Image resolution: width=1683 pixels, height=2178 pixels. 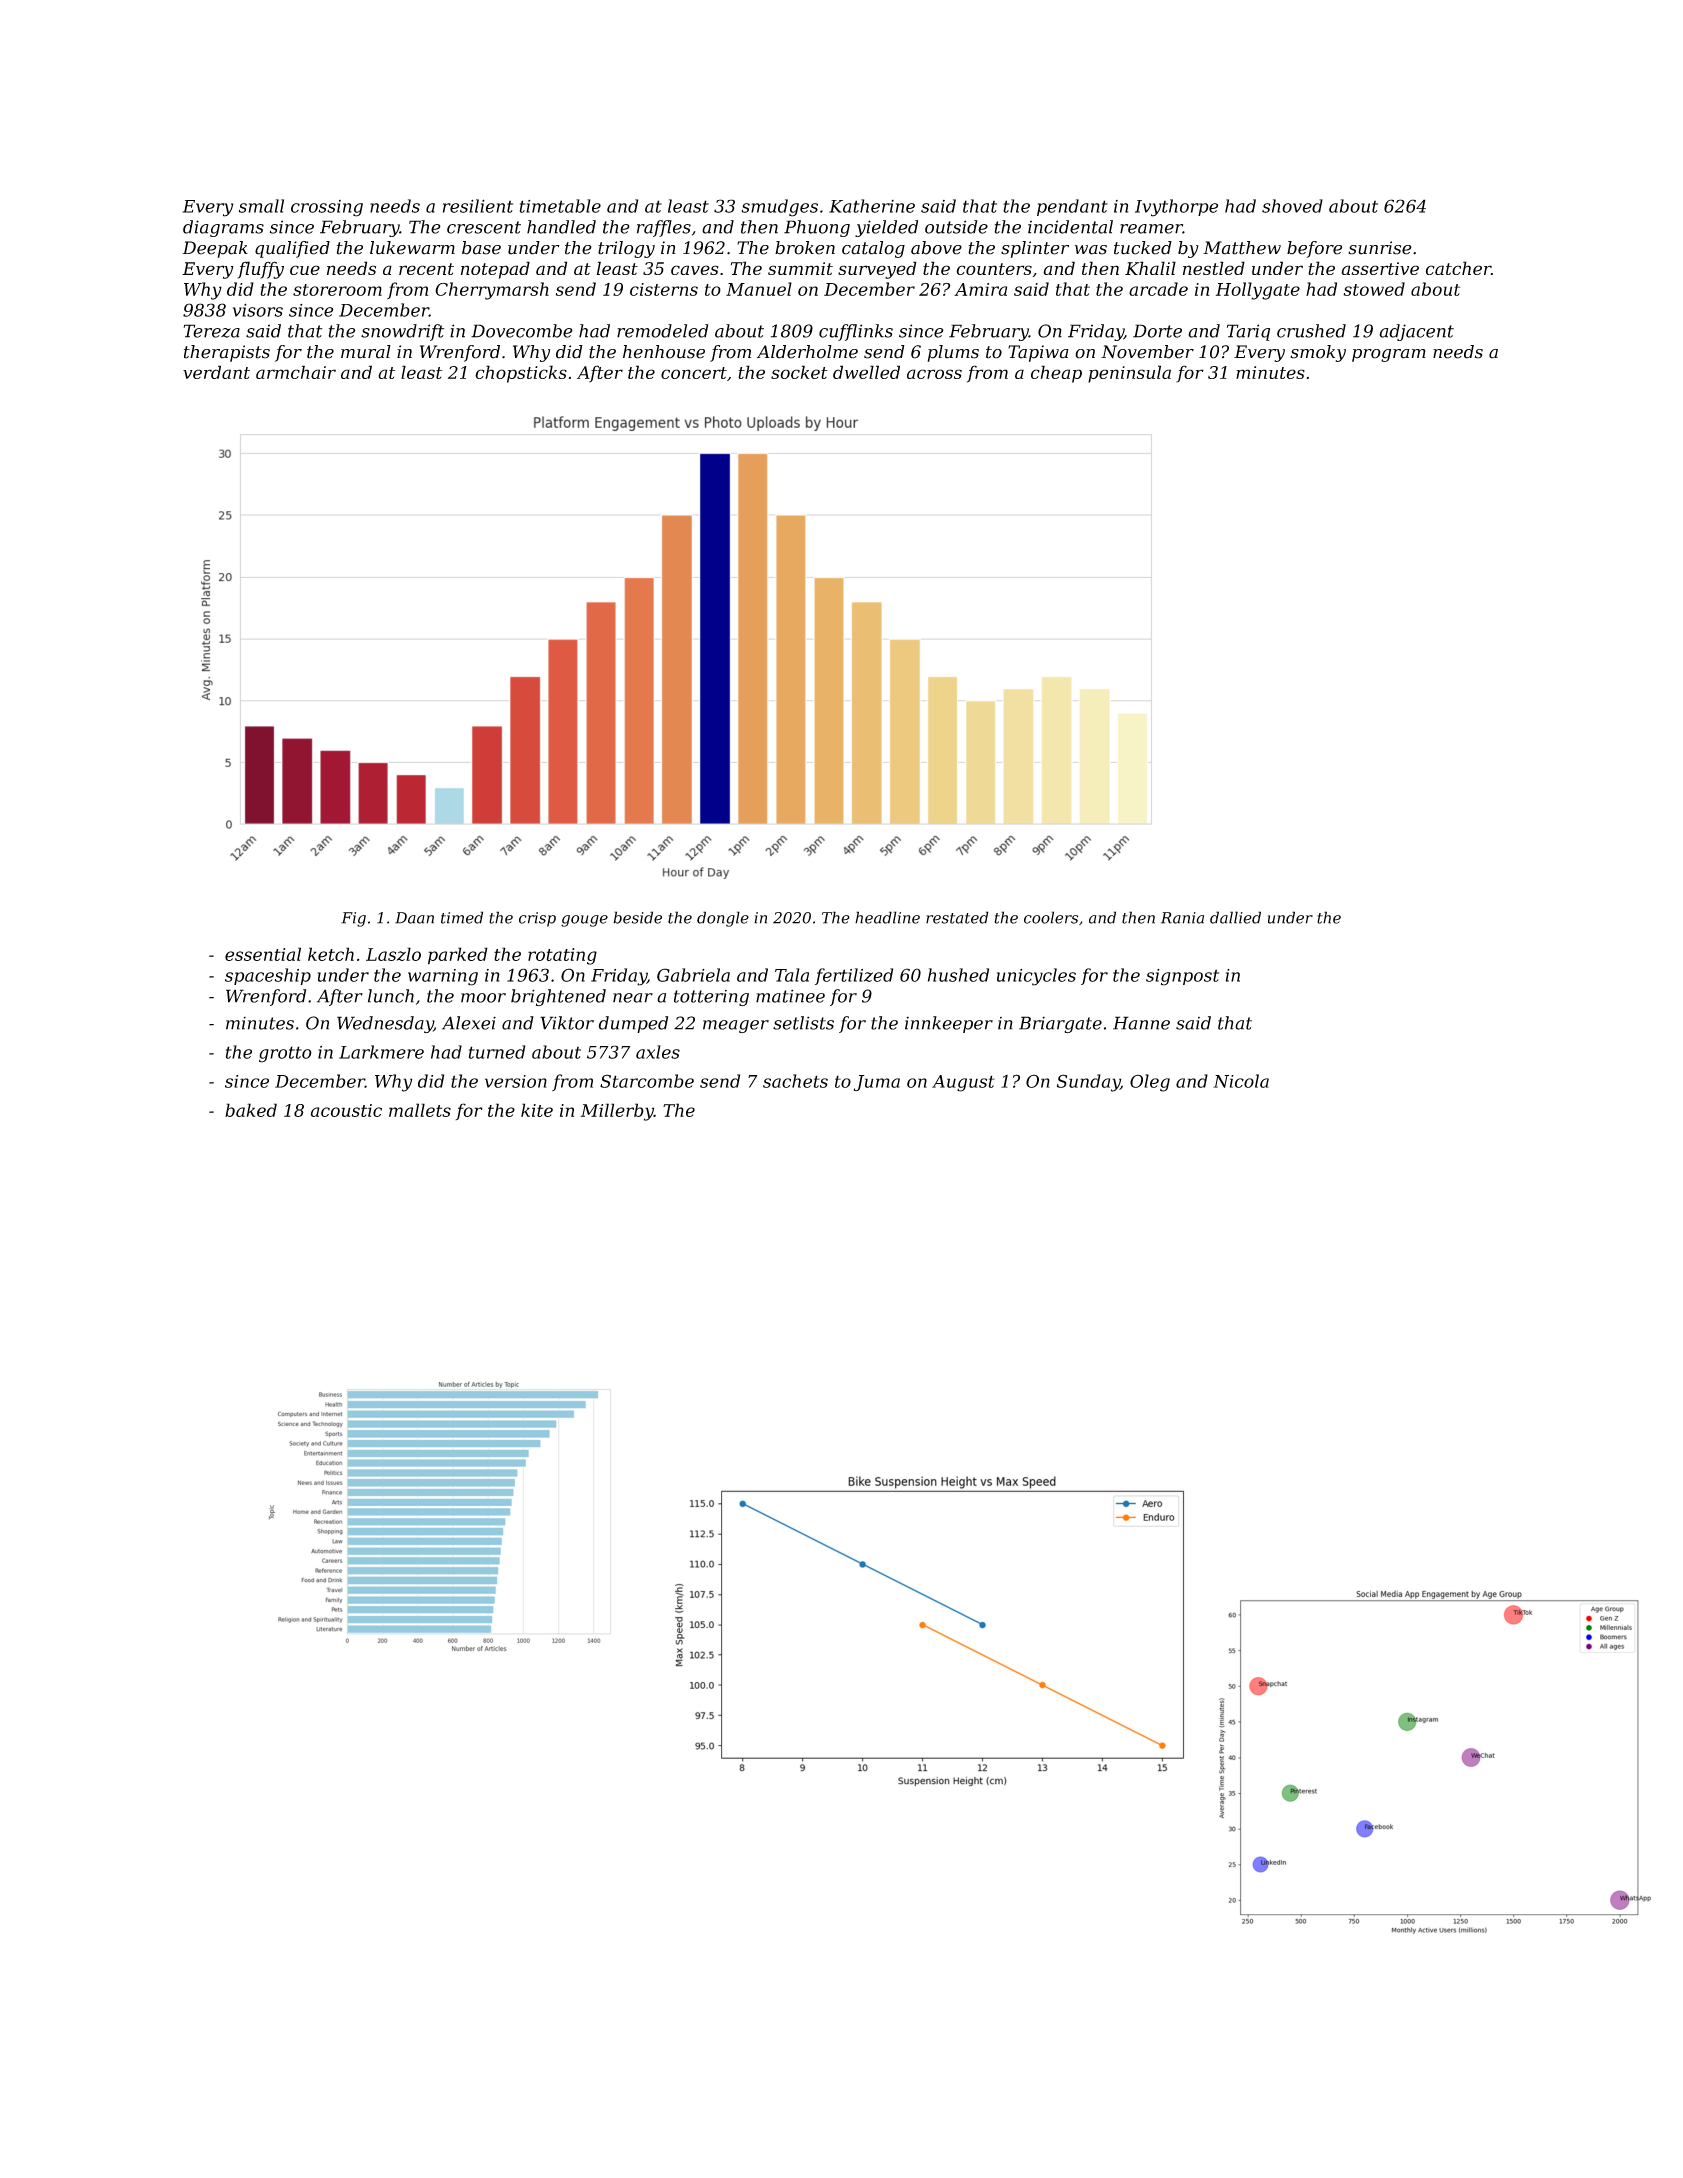 What do you see at coordinates (1416, 332) in the screenshot?
I see `adjacent` at bounding box center [1416, 332].
